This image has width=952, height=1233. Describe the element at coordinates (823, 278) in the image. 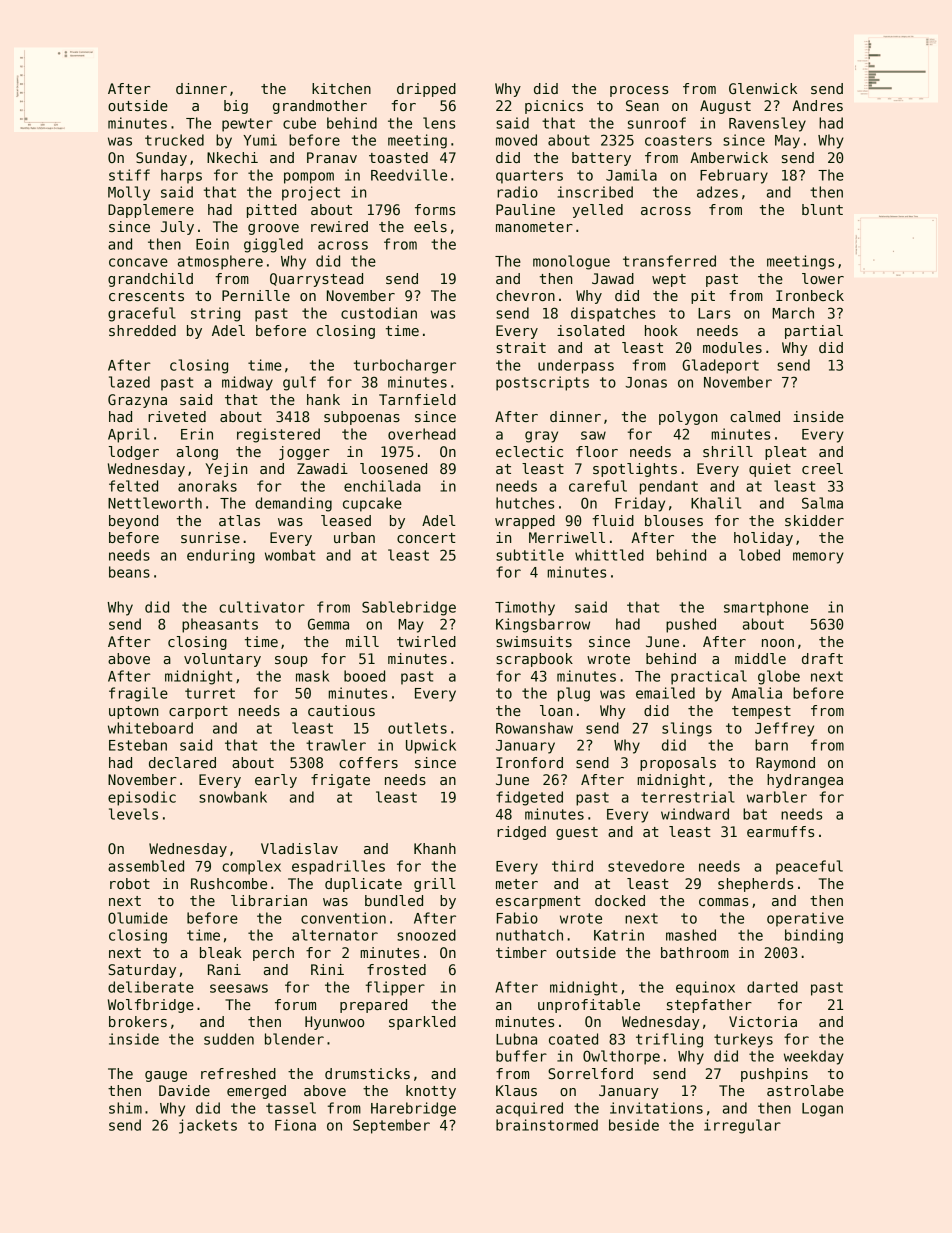

I see `lower` at that location.
